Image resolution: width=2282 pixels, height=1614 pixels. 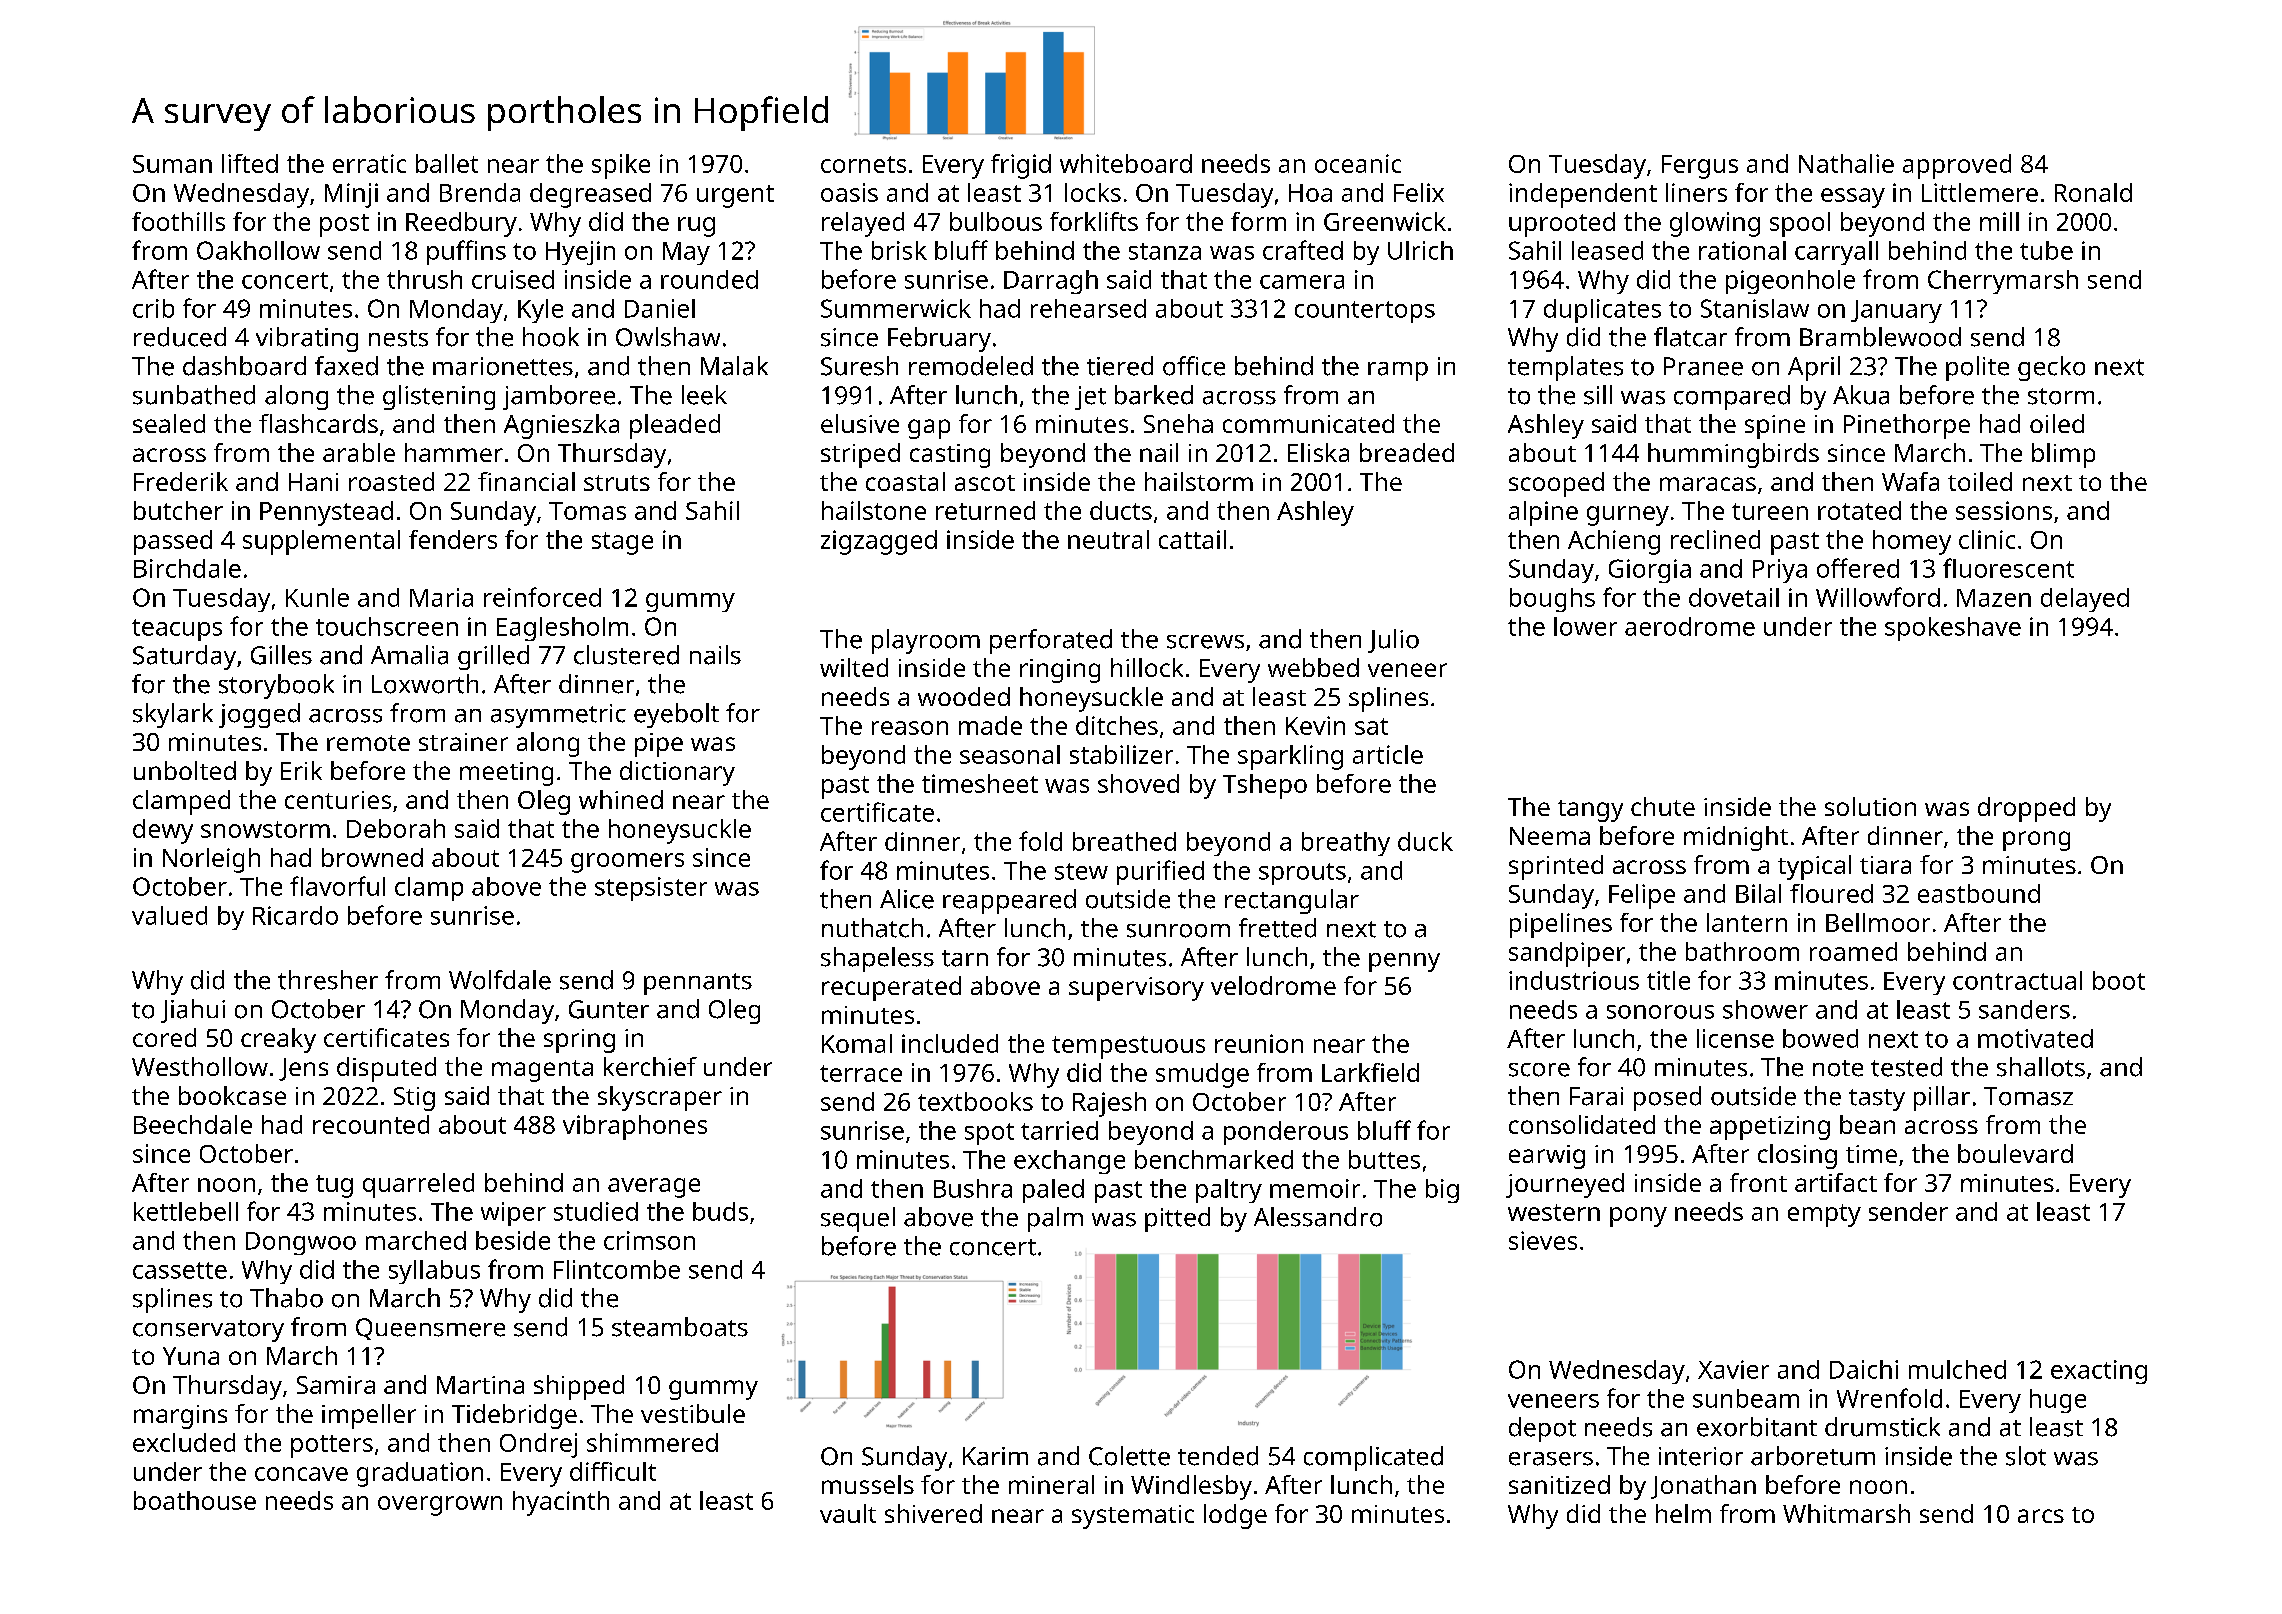 I want to click on approved, so click(x=1957, y=166).
